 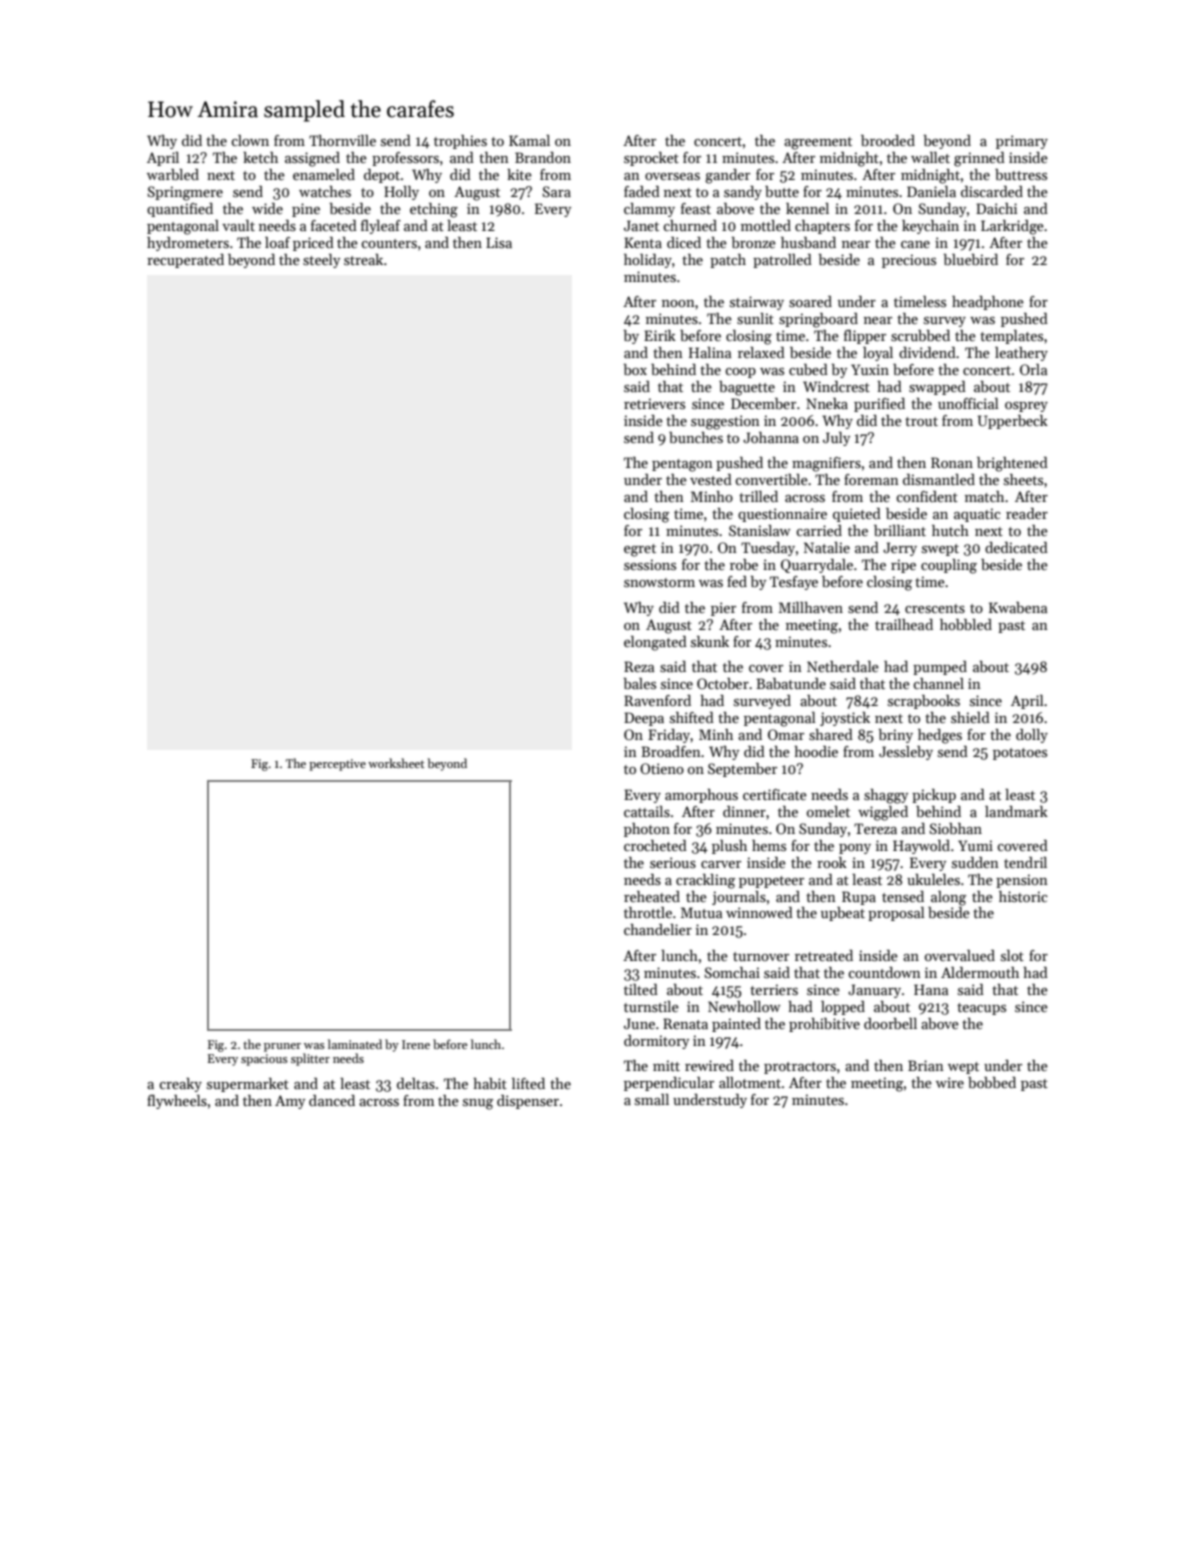 I want to click on precious, so click(x=909, y=261).
